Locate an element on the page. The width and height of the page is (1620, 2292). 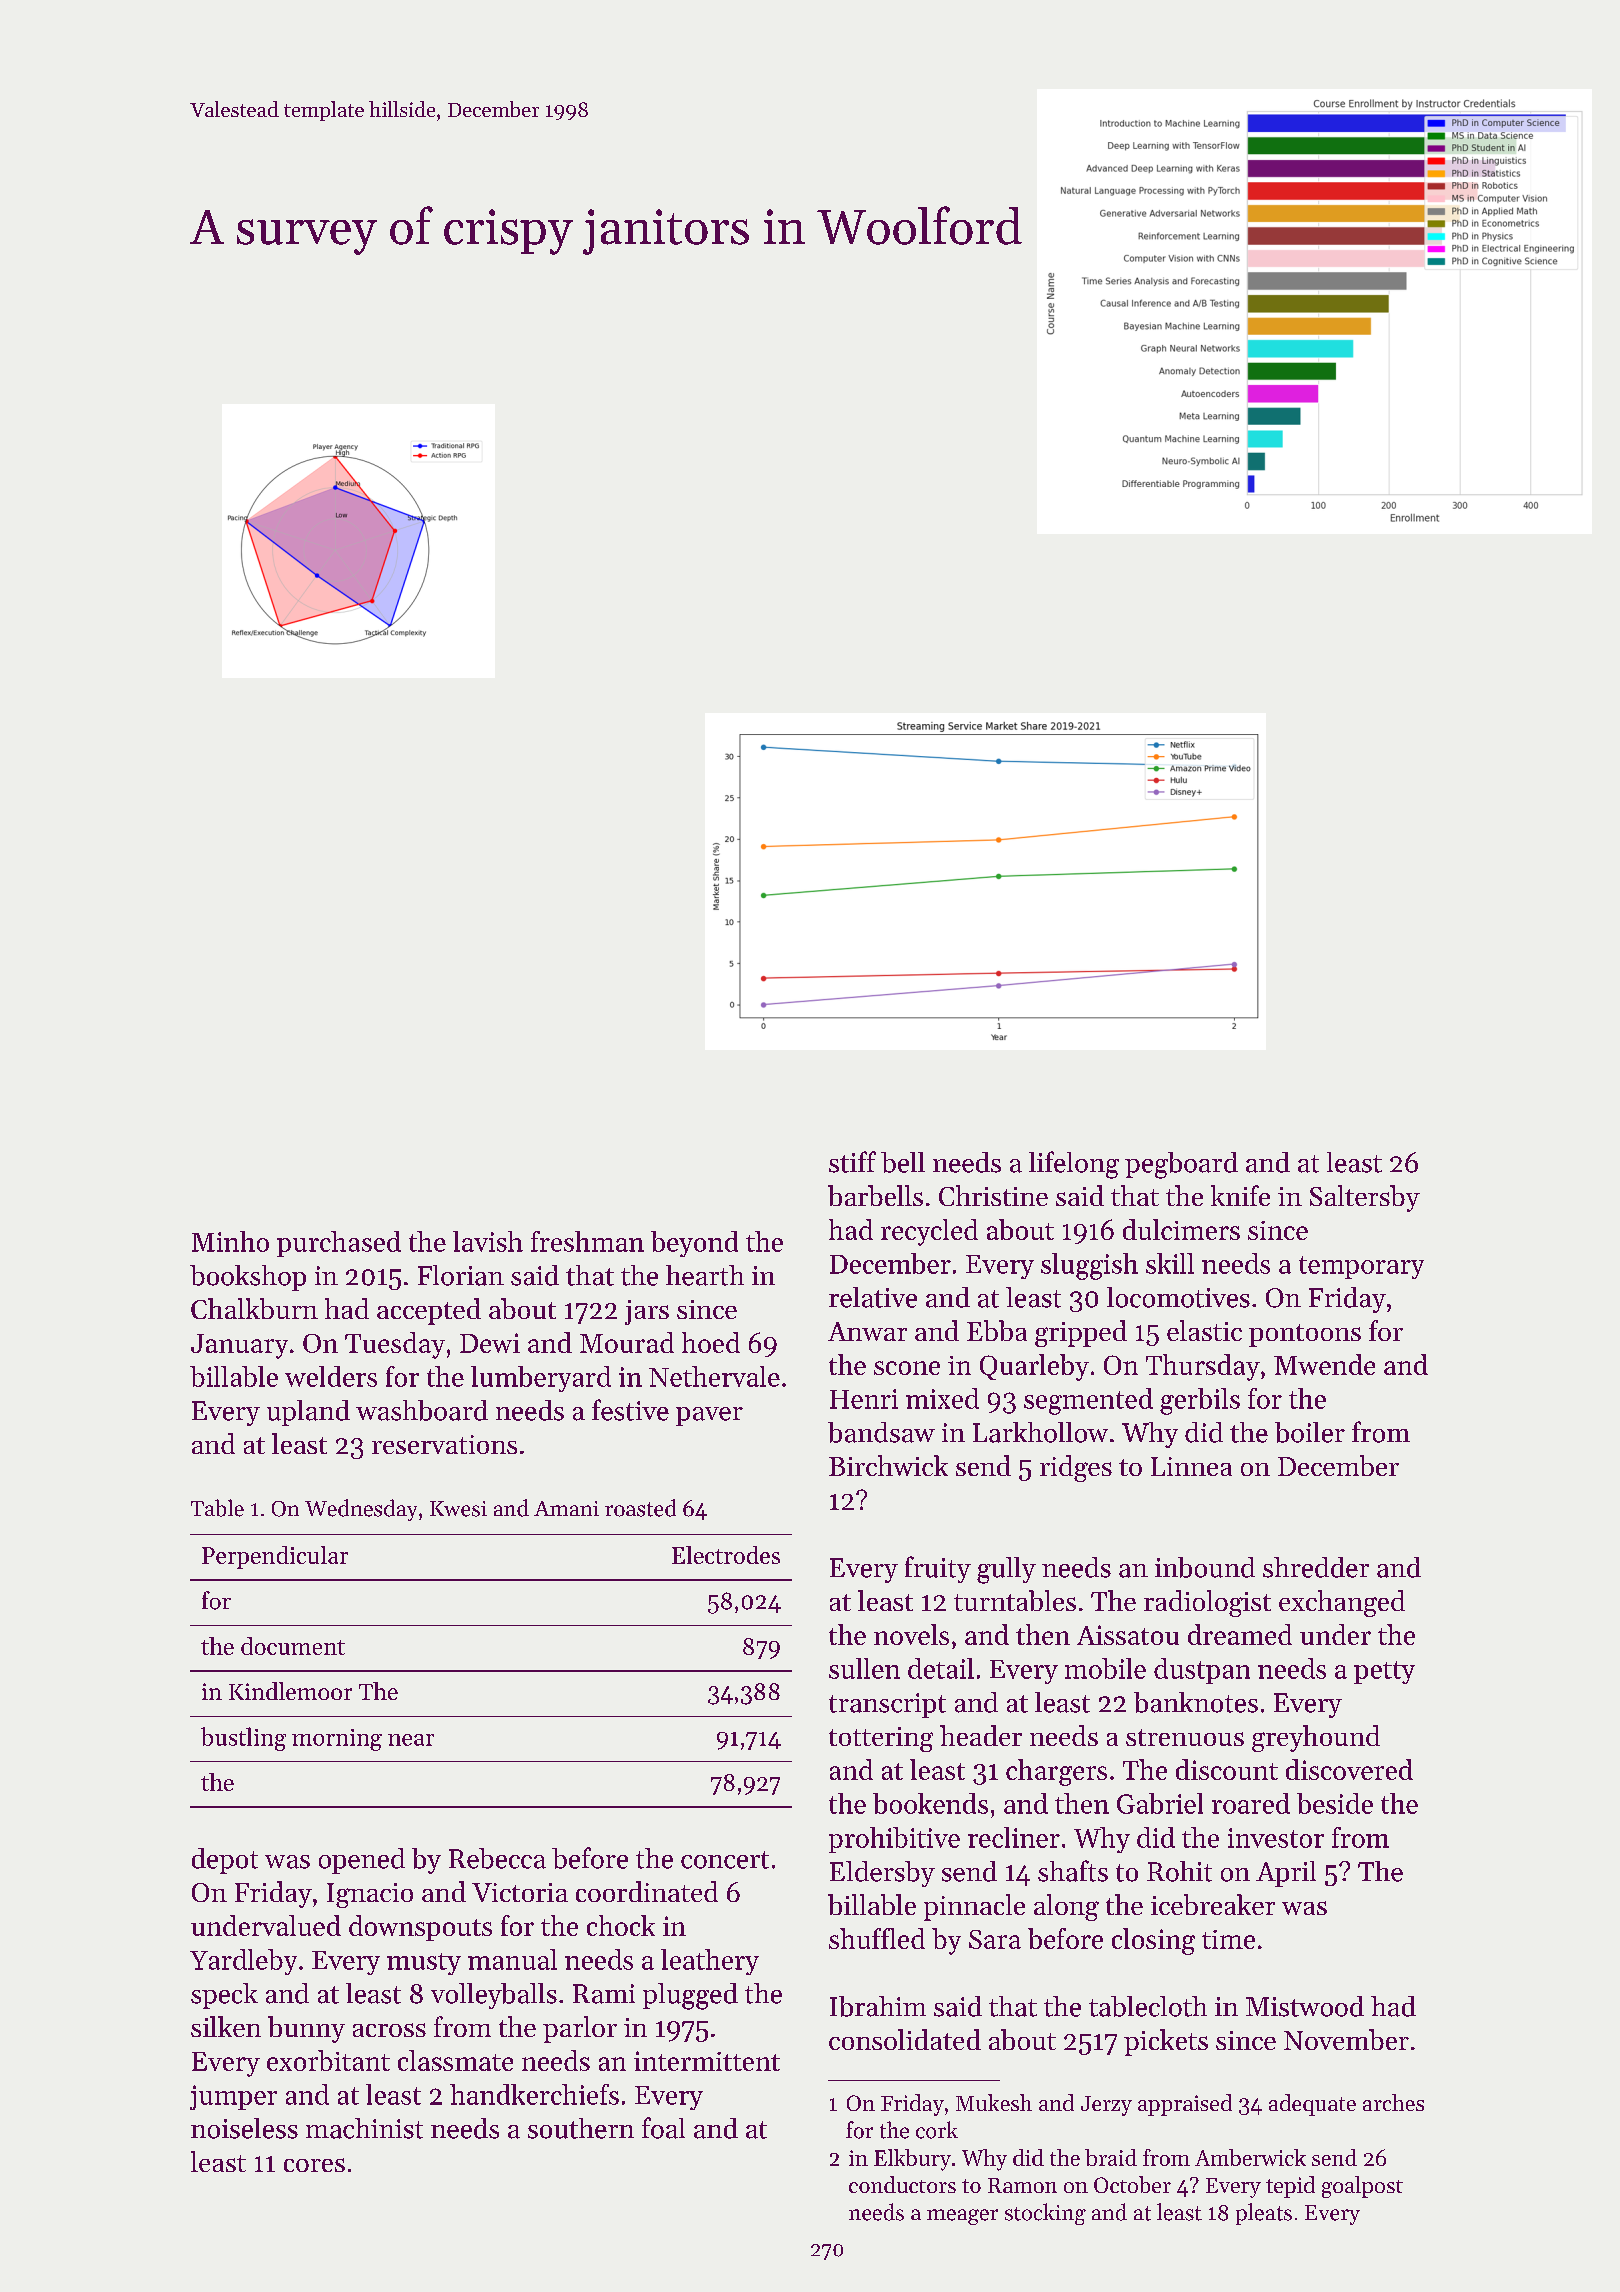
lavish is located at coordinates (488, 1241).
